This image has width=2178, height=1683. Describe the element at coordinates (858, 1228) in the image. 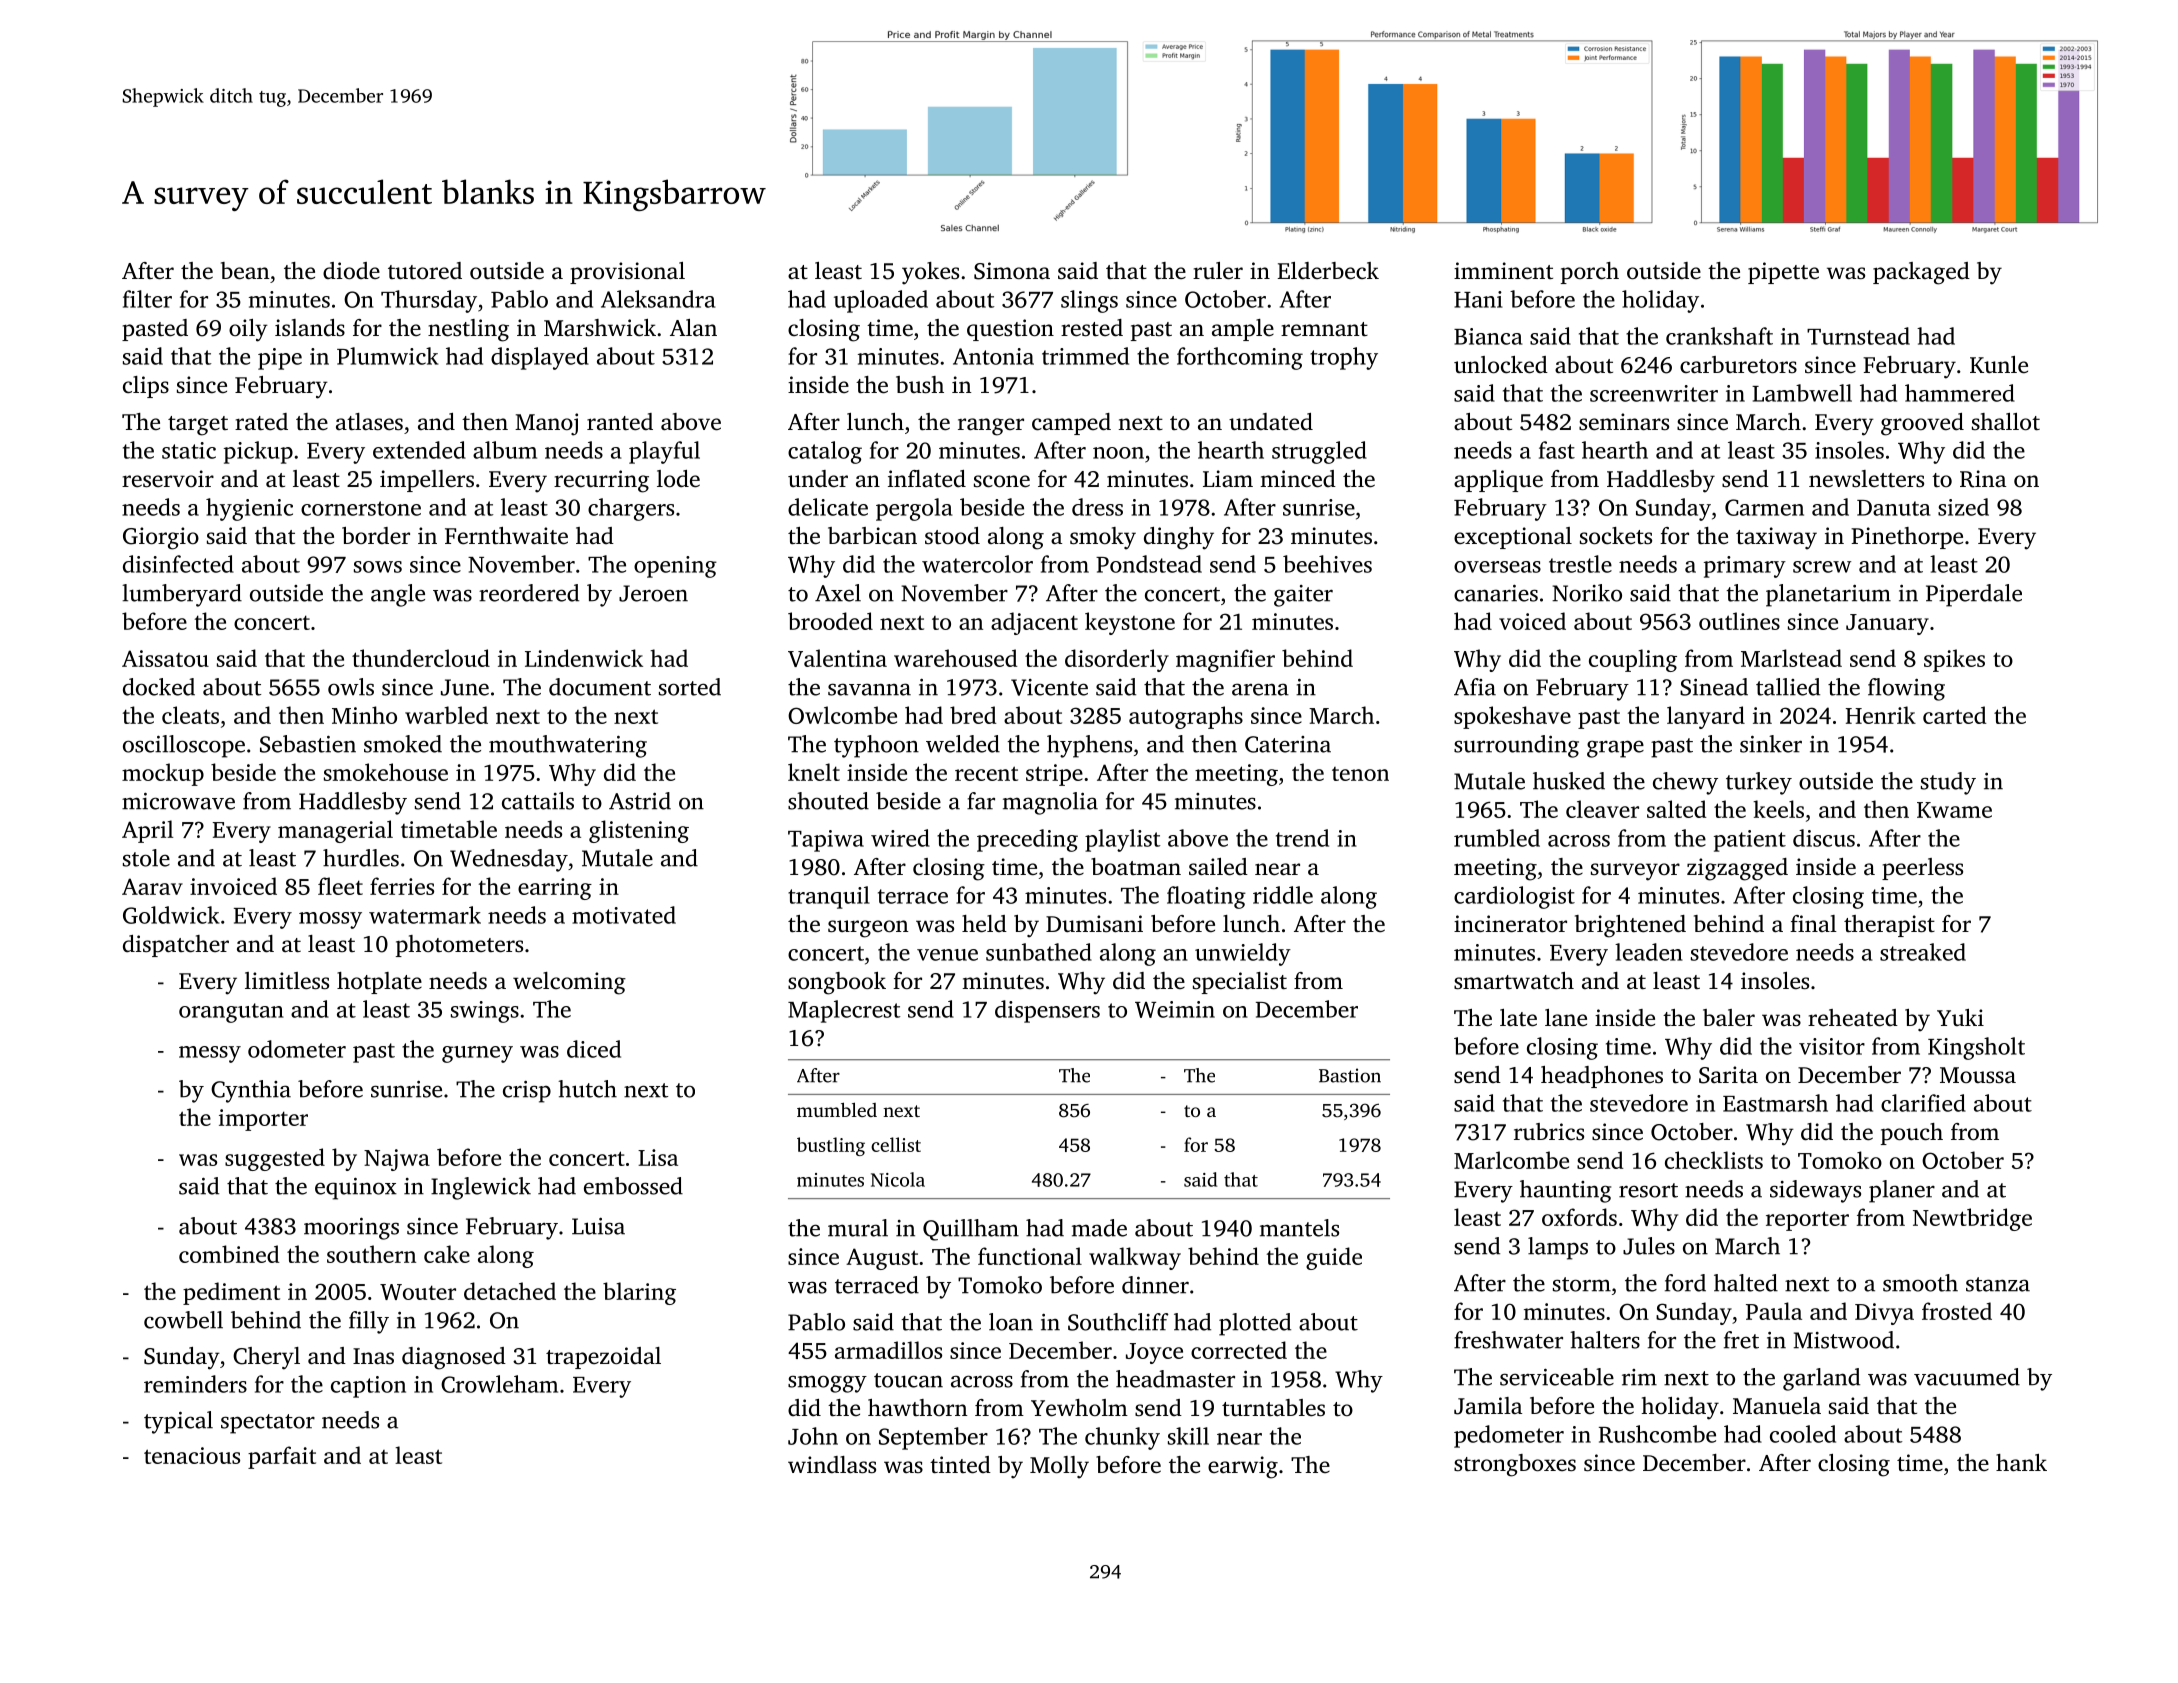

I see `mural` at that location.
